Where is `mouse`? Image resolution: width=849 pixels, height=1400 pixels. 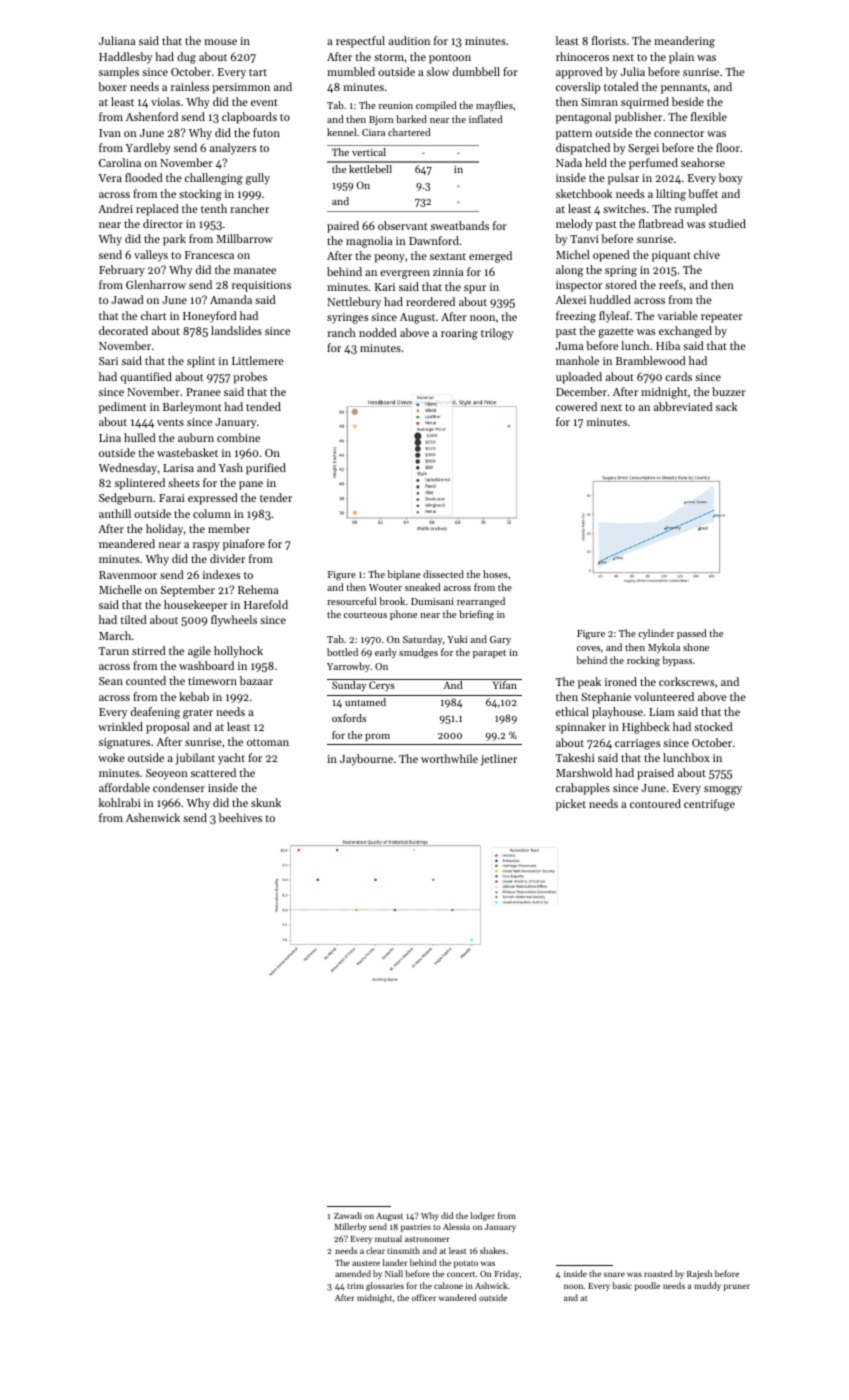
mouse is located at coordinates (220, 42).
